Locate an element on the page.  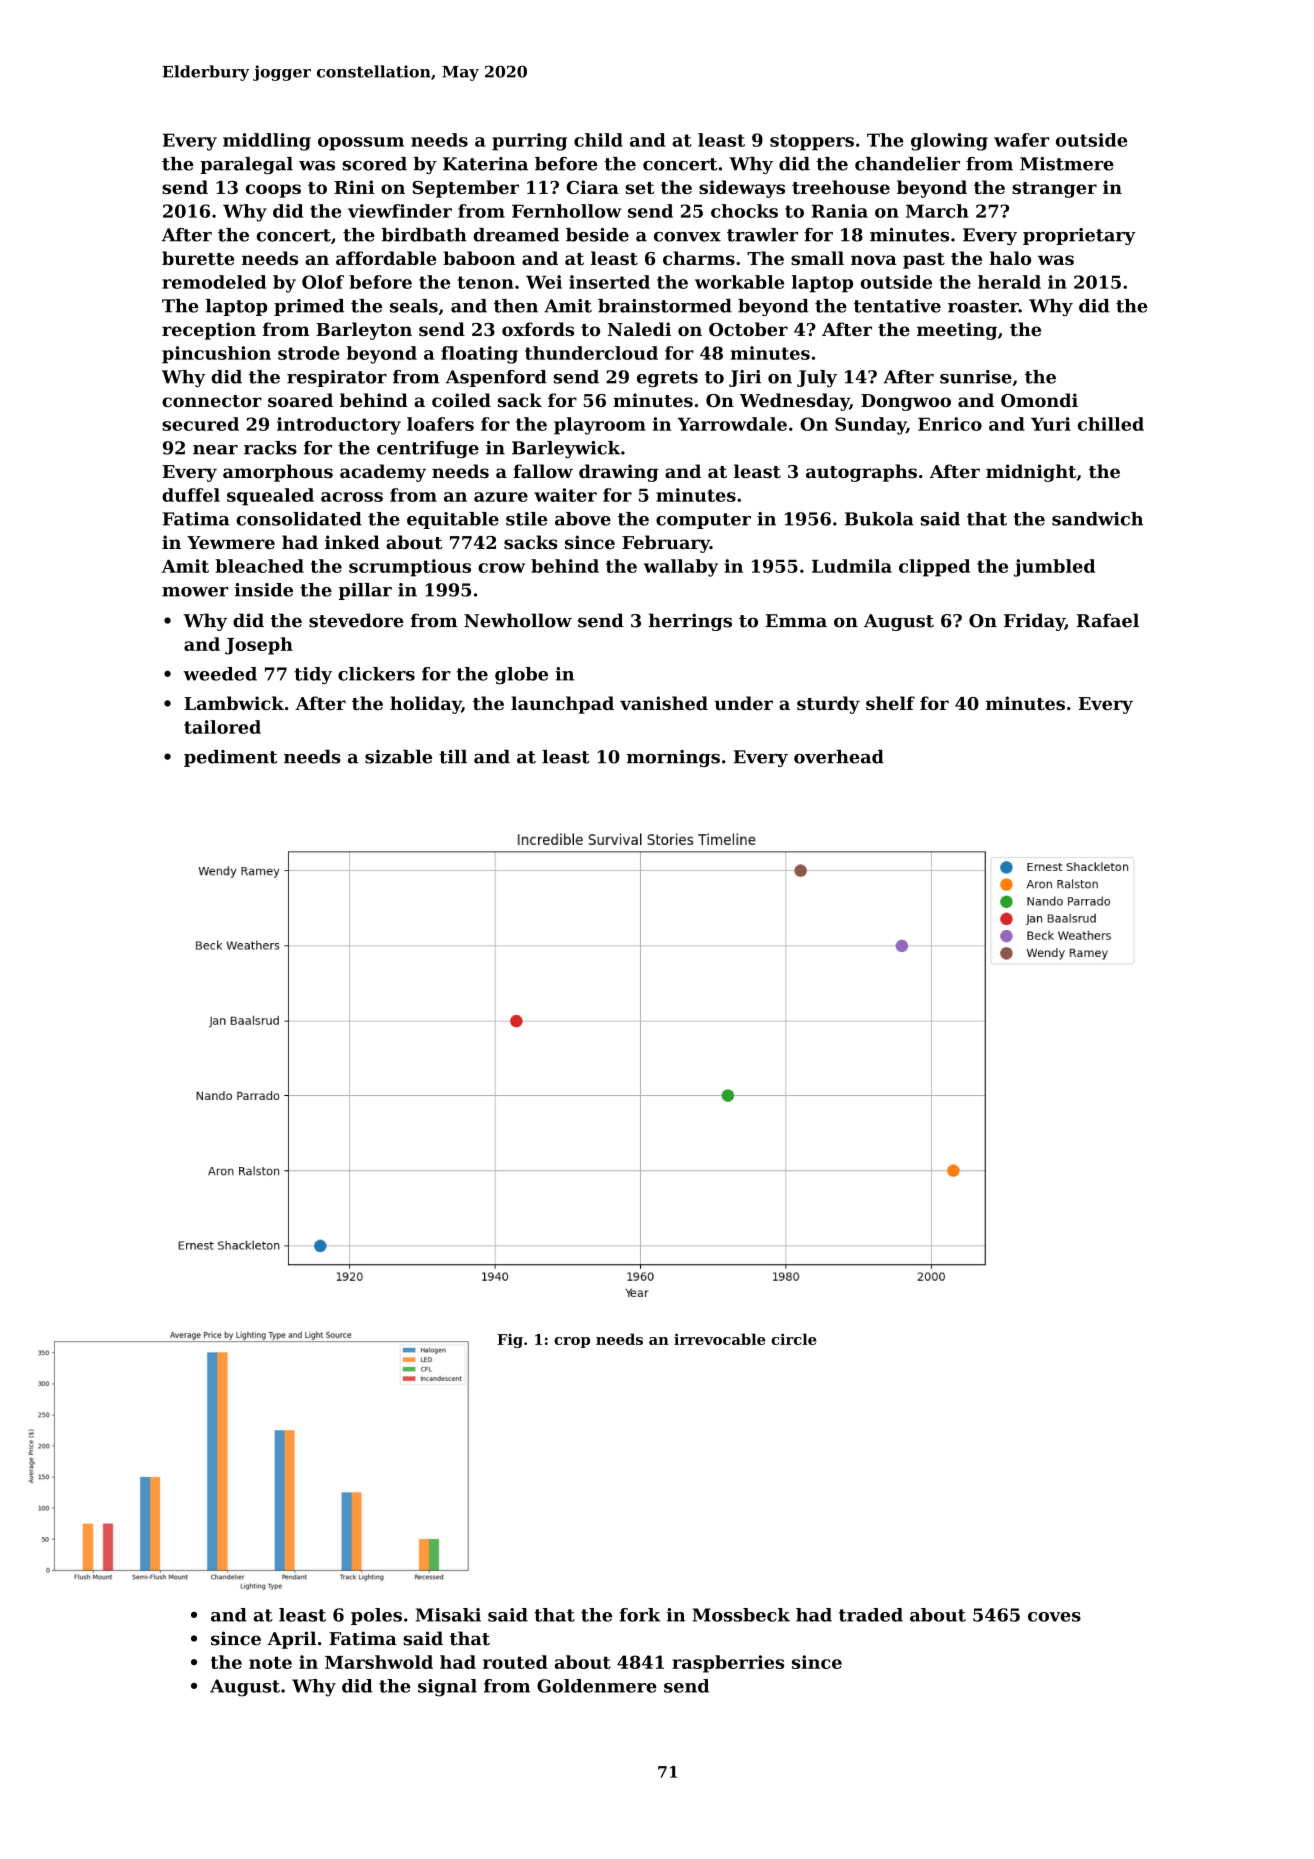
Mistmere is located at coordinates (1067, 164).
